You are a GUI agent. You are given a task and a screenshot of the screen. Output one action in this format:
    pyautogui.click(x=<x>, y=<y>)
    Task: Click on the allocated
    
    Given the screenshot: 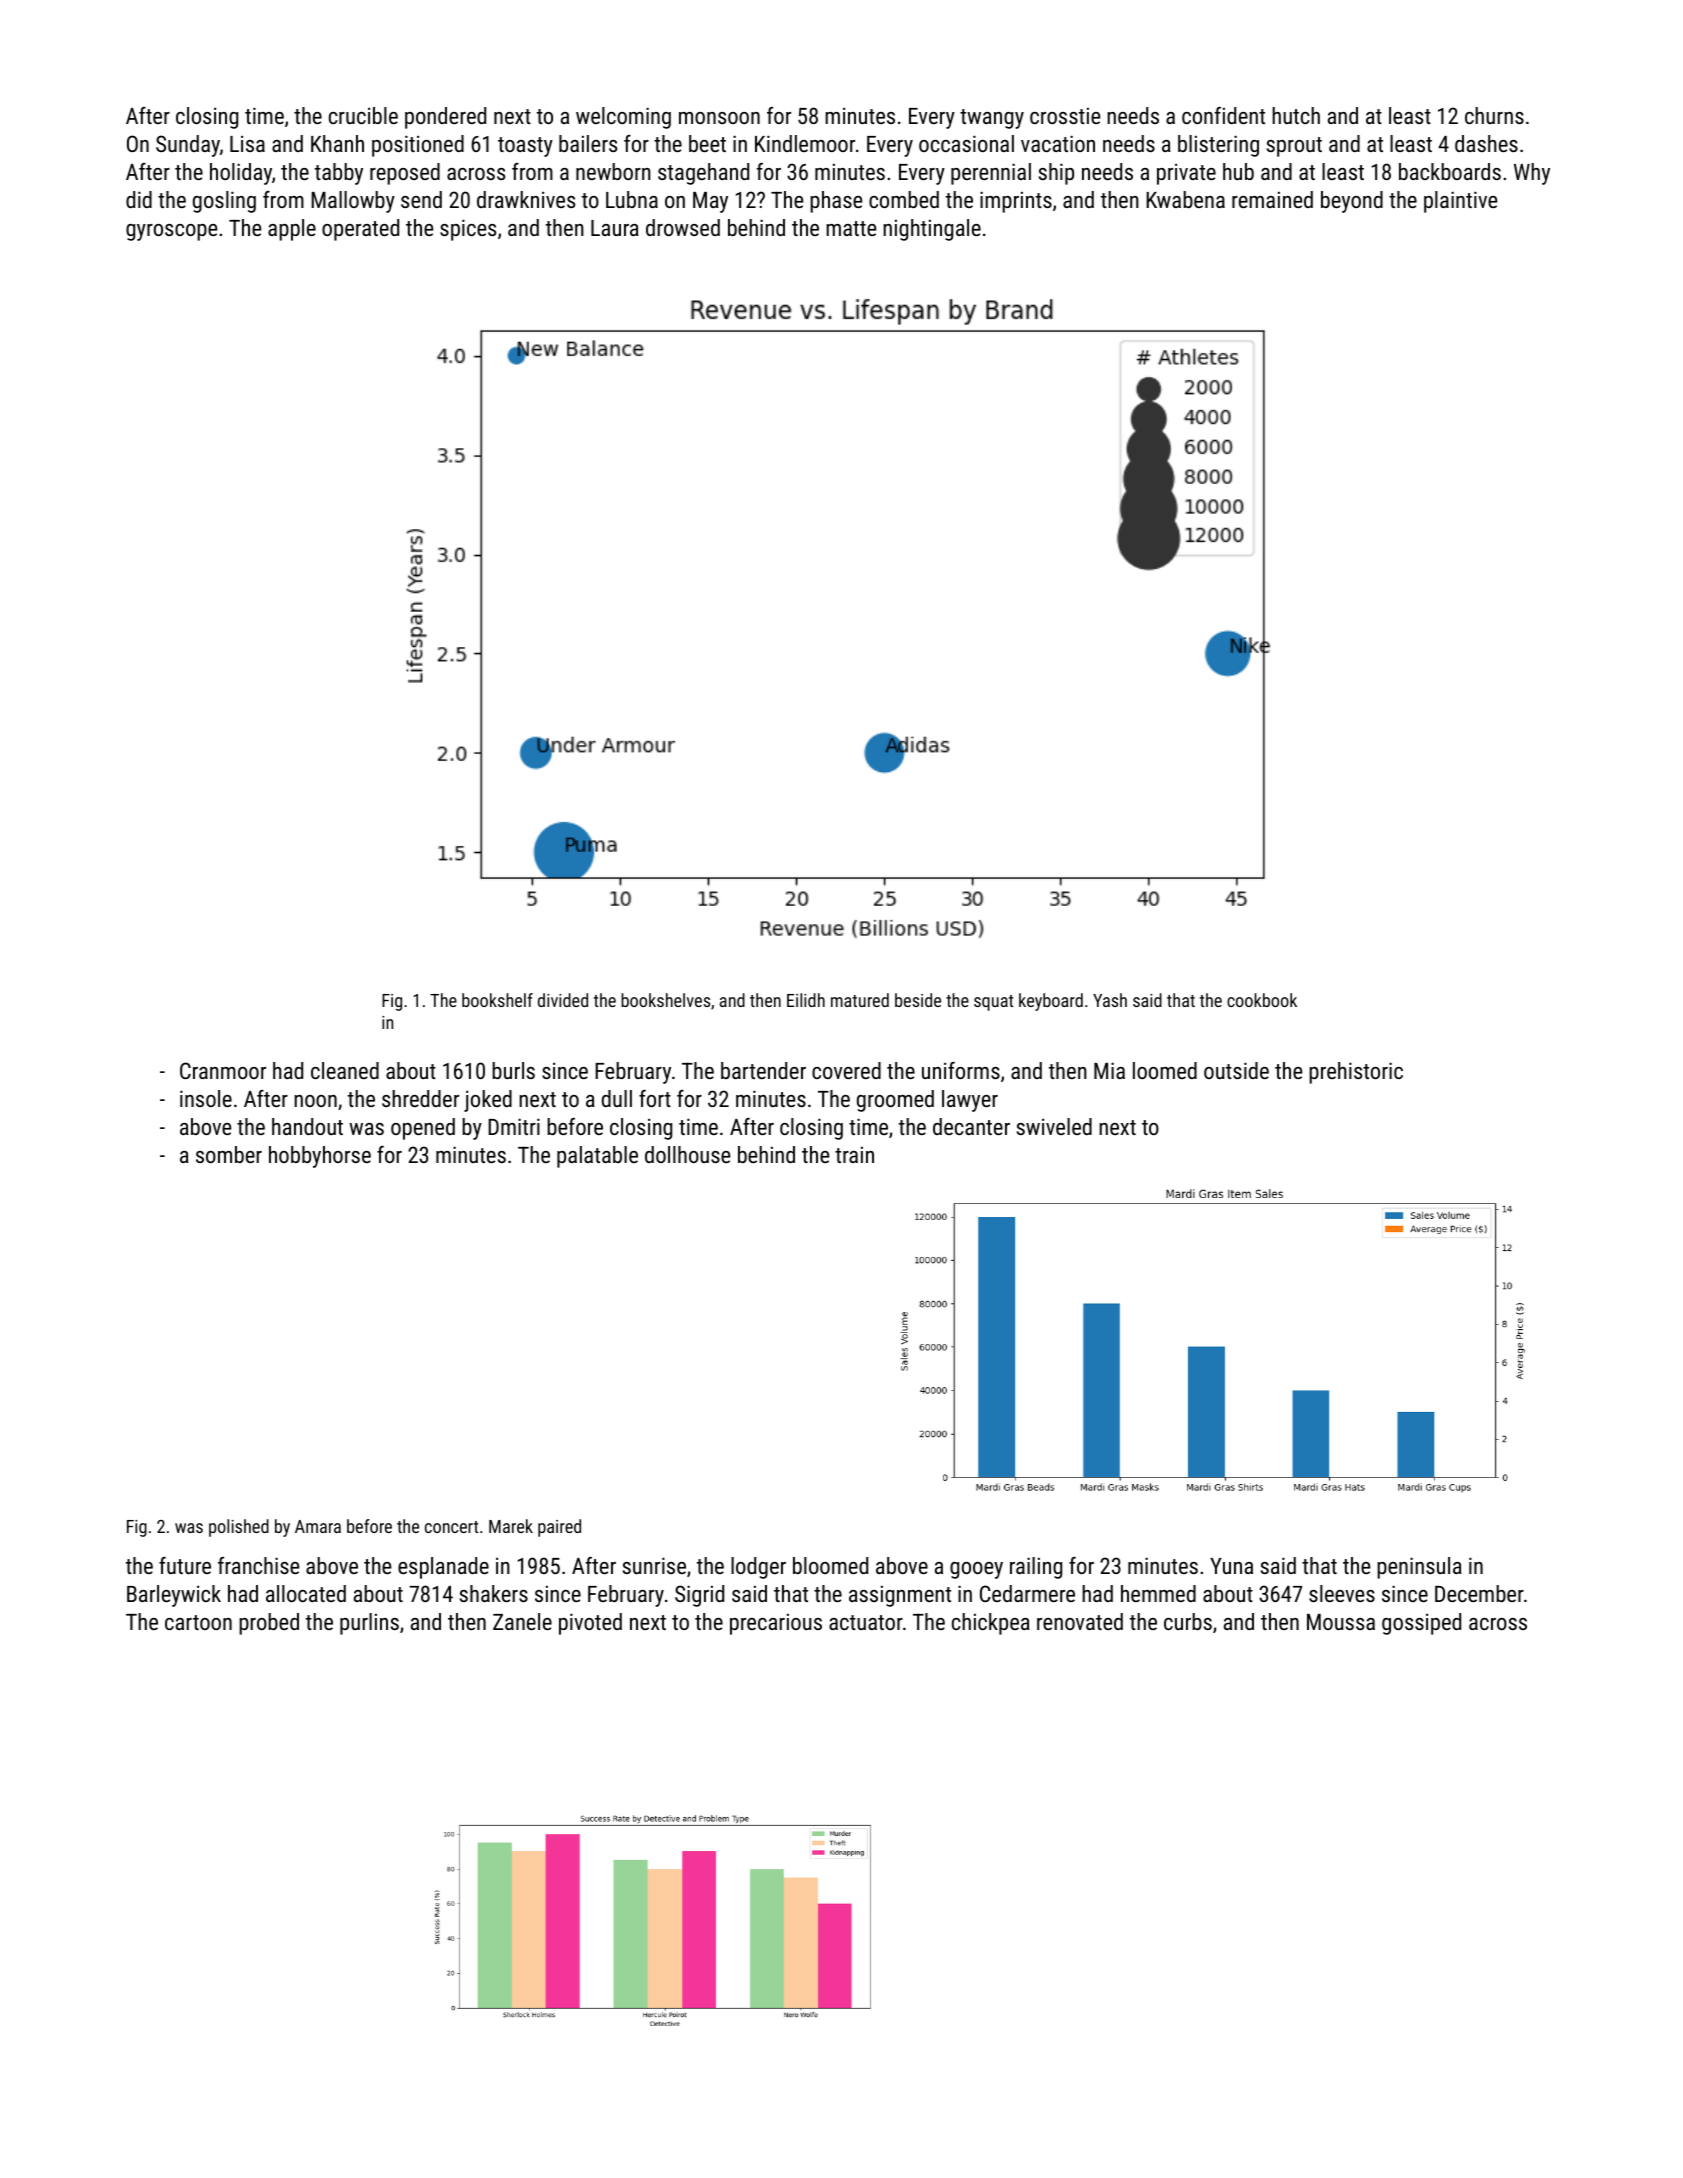 What is the action you would take?
    pyautogui.click(x=306, y=1593)
